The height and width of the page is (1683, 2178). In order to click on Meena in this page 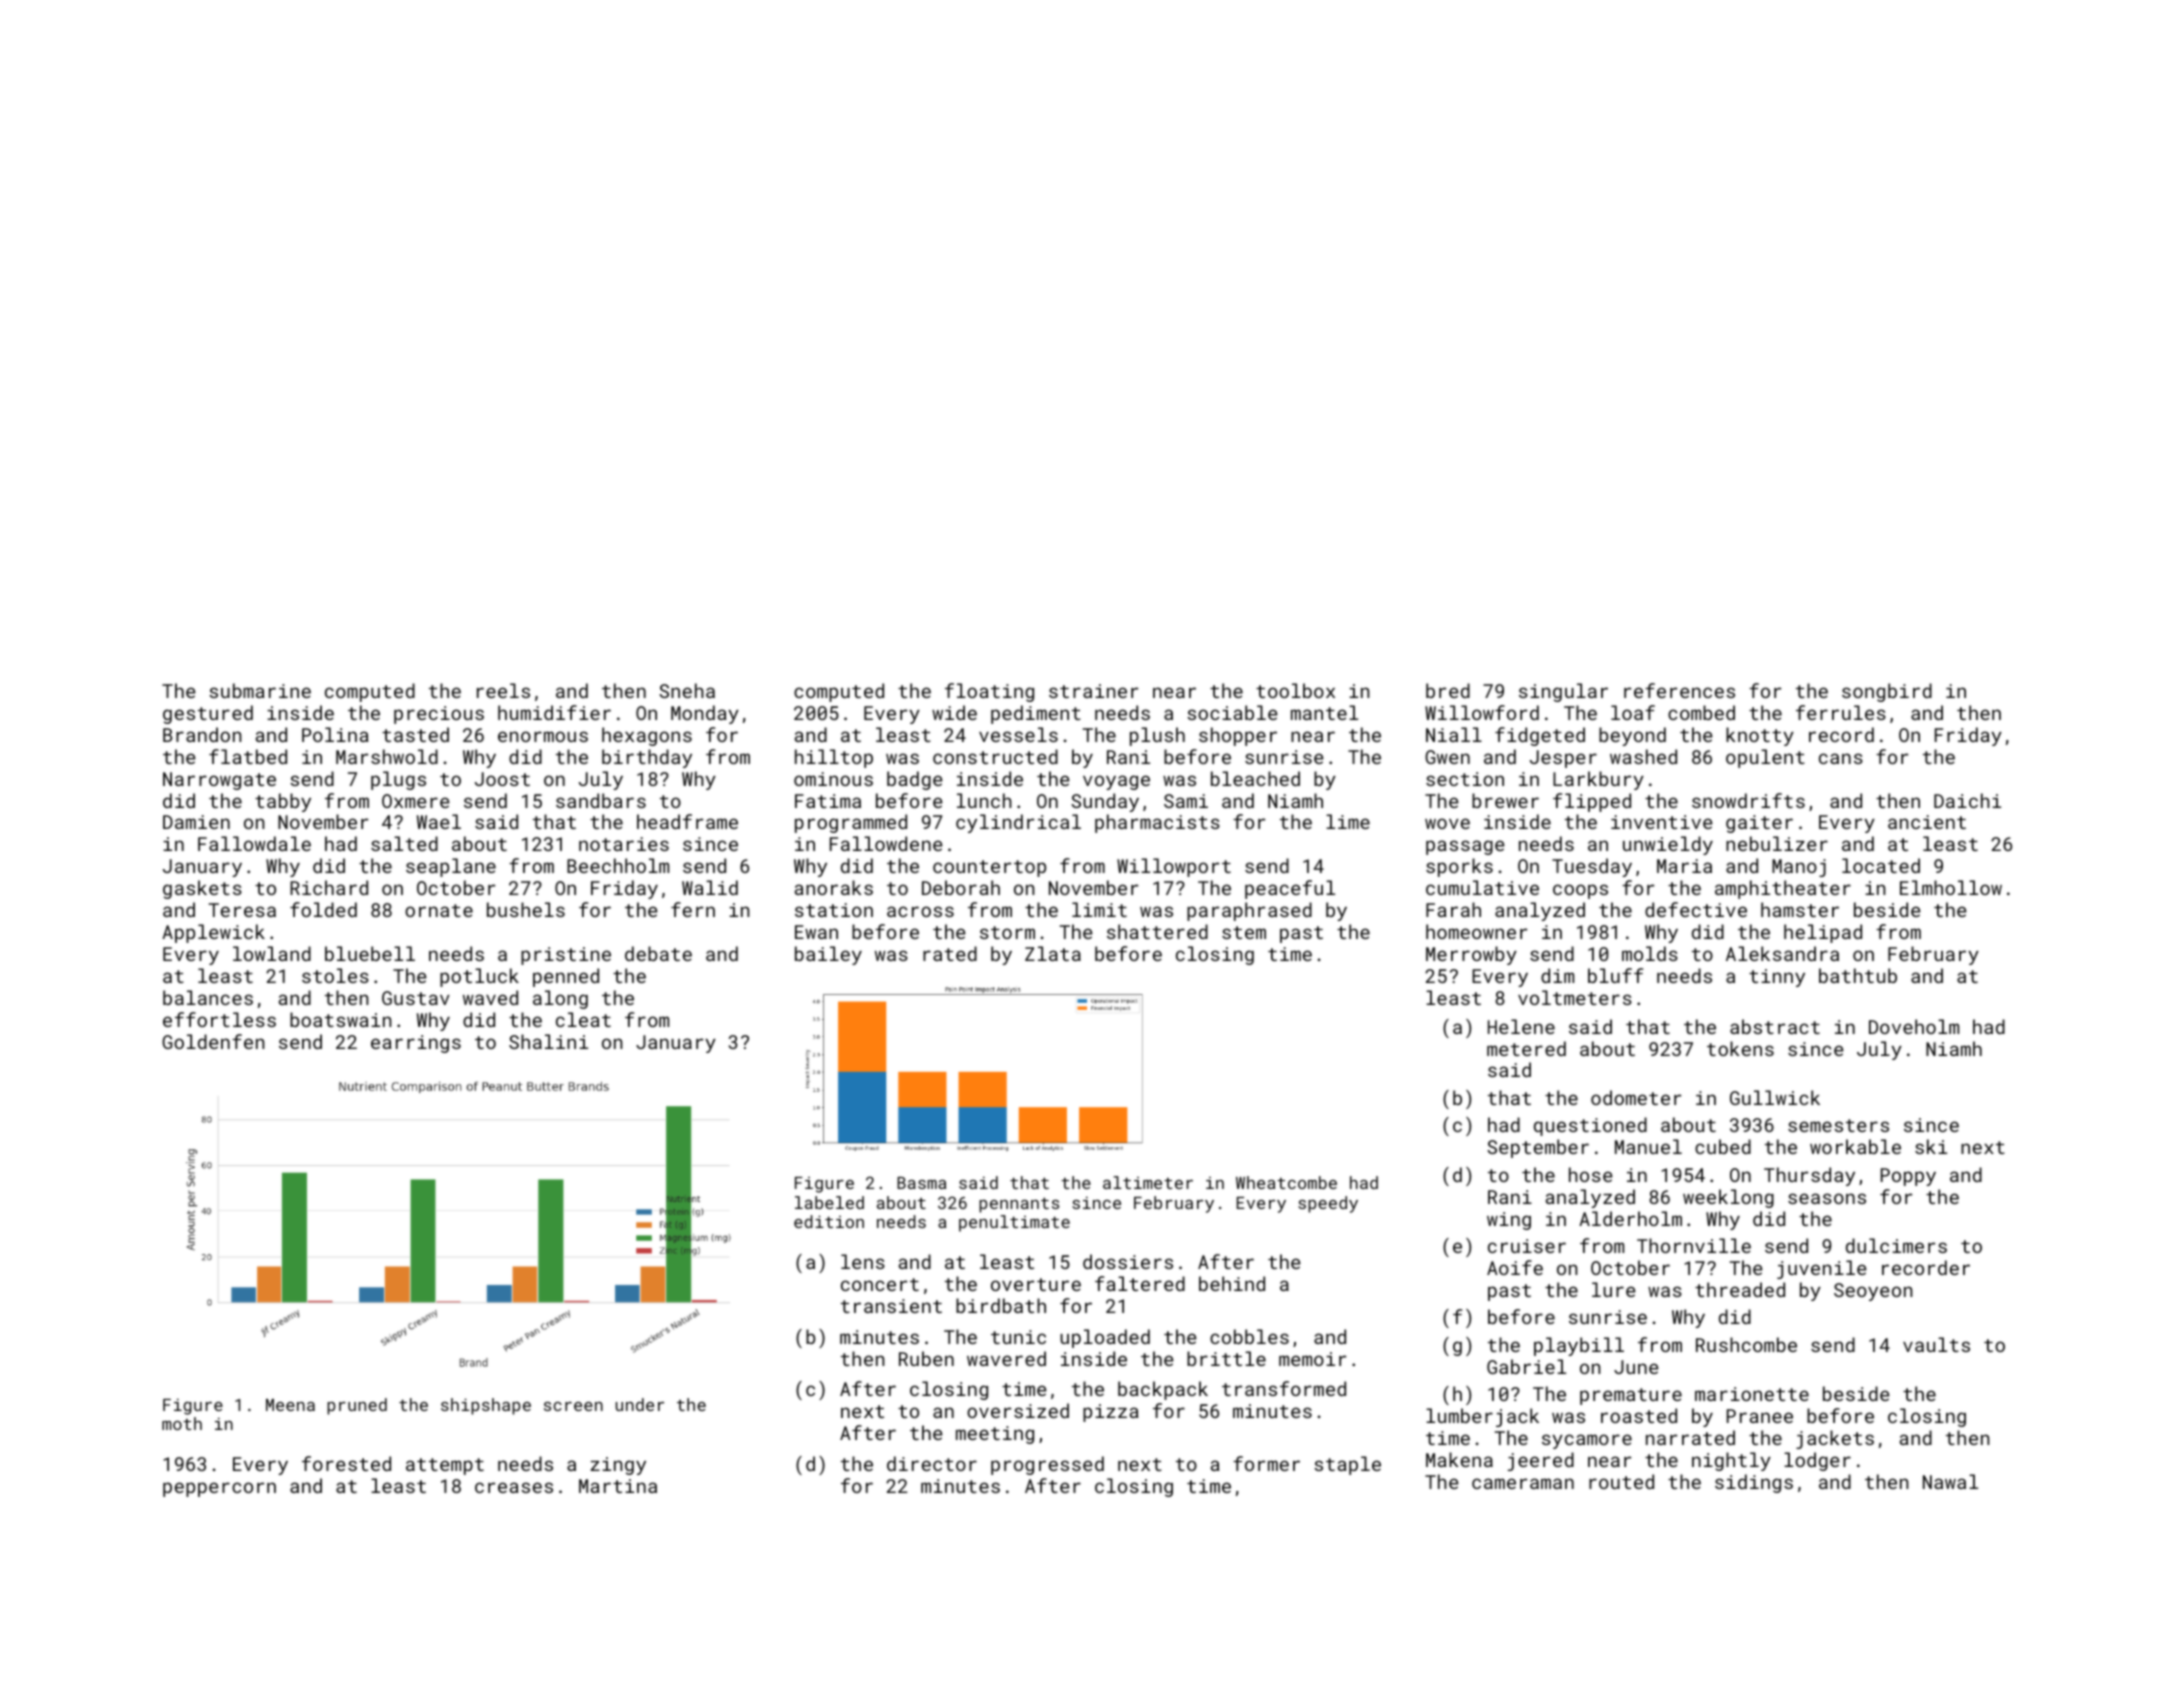, I will do `click(290, 1405)`.
